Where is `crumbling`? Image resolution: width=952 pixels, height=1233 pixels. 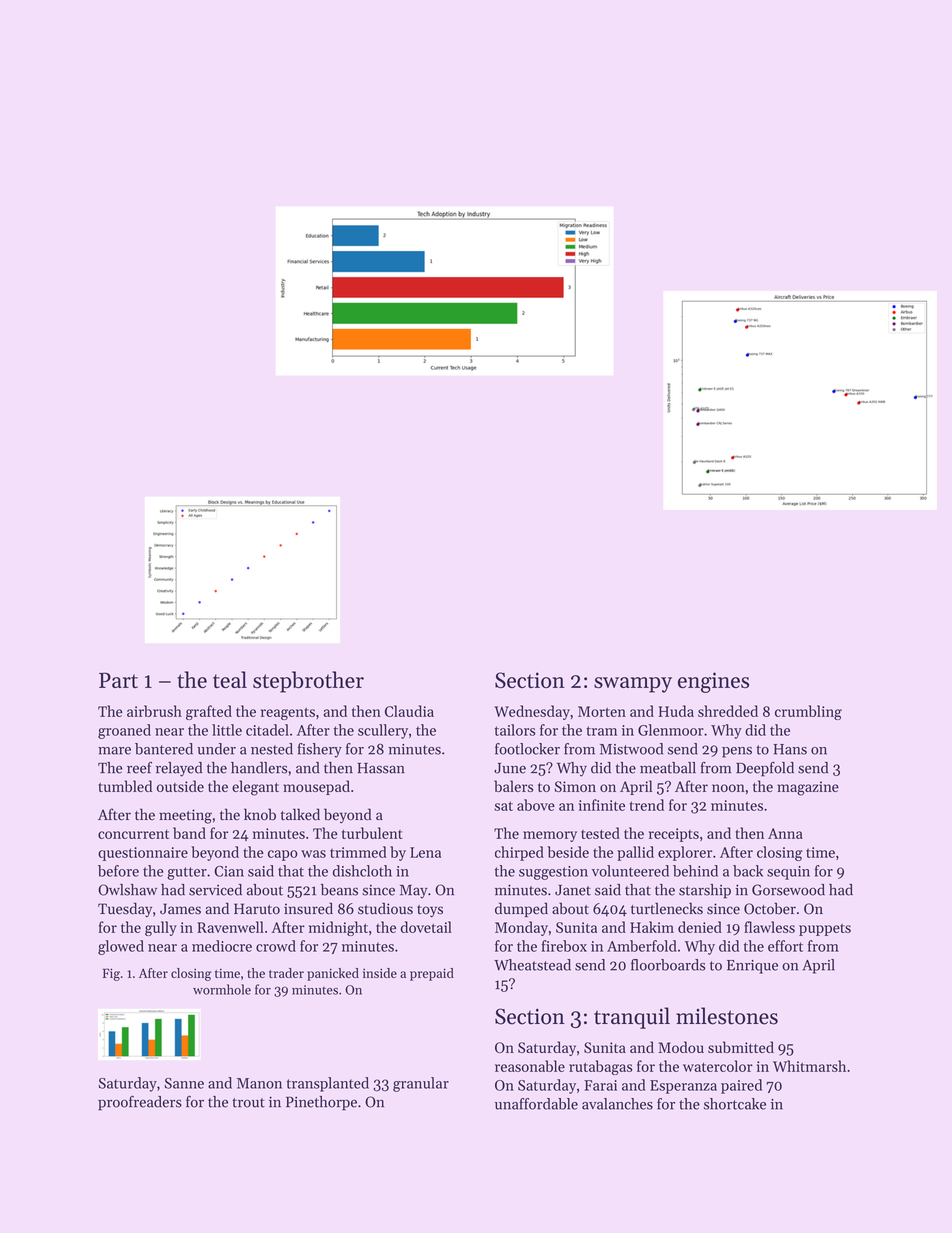 crumbling is located at coordinates (808, 712).
